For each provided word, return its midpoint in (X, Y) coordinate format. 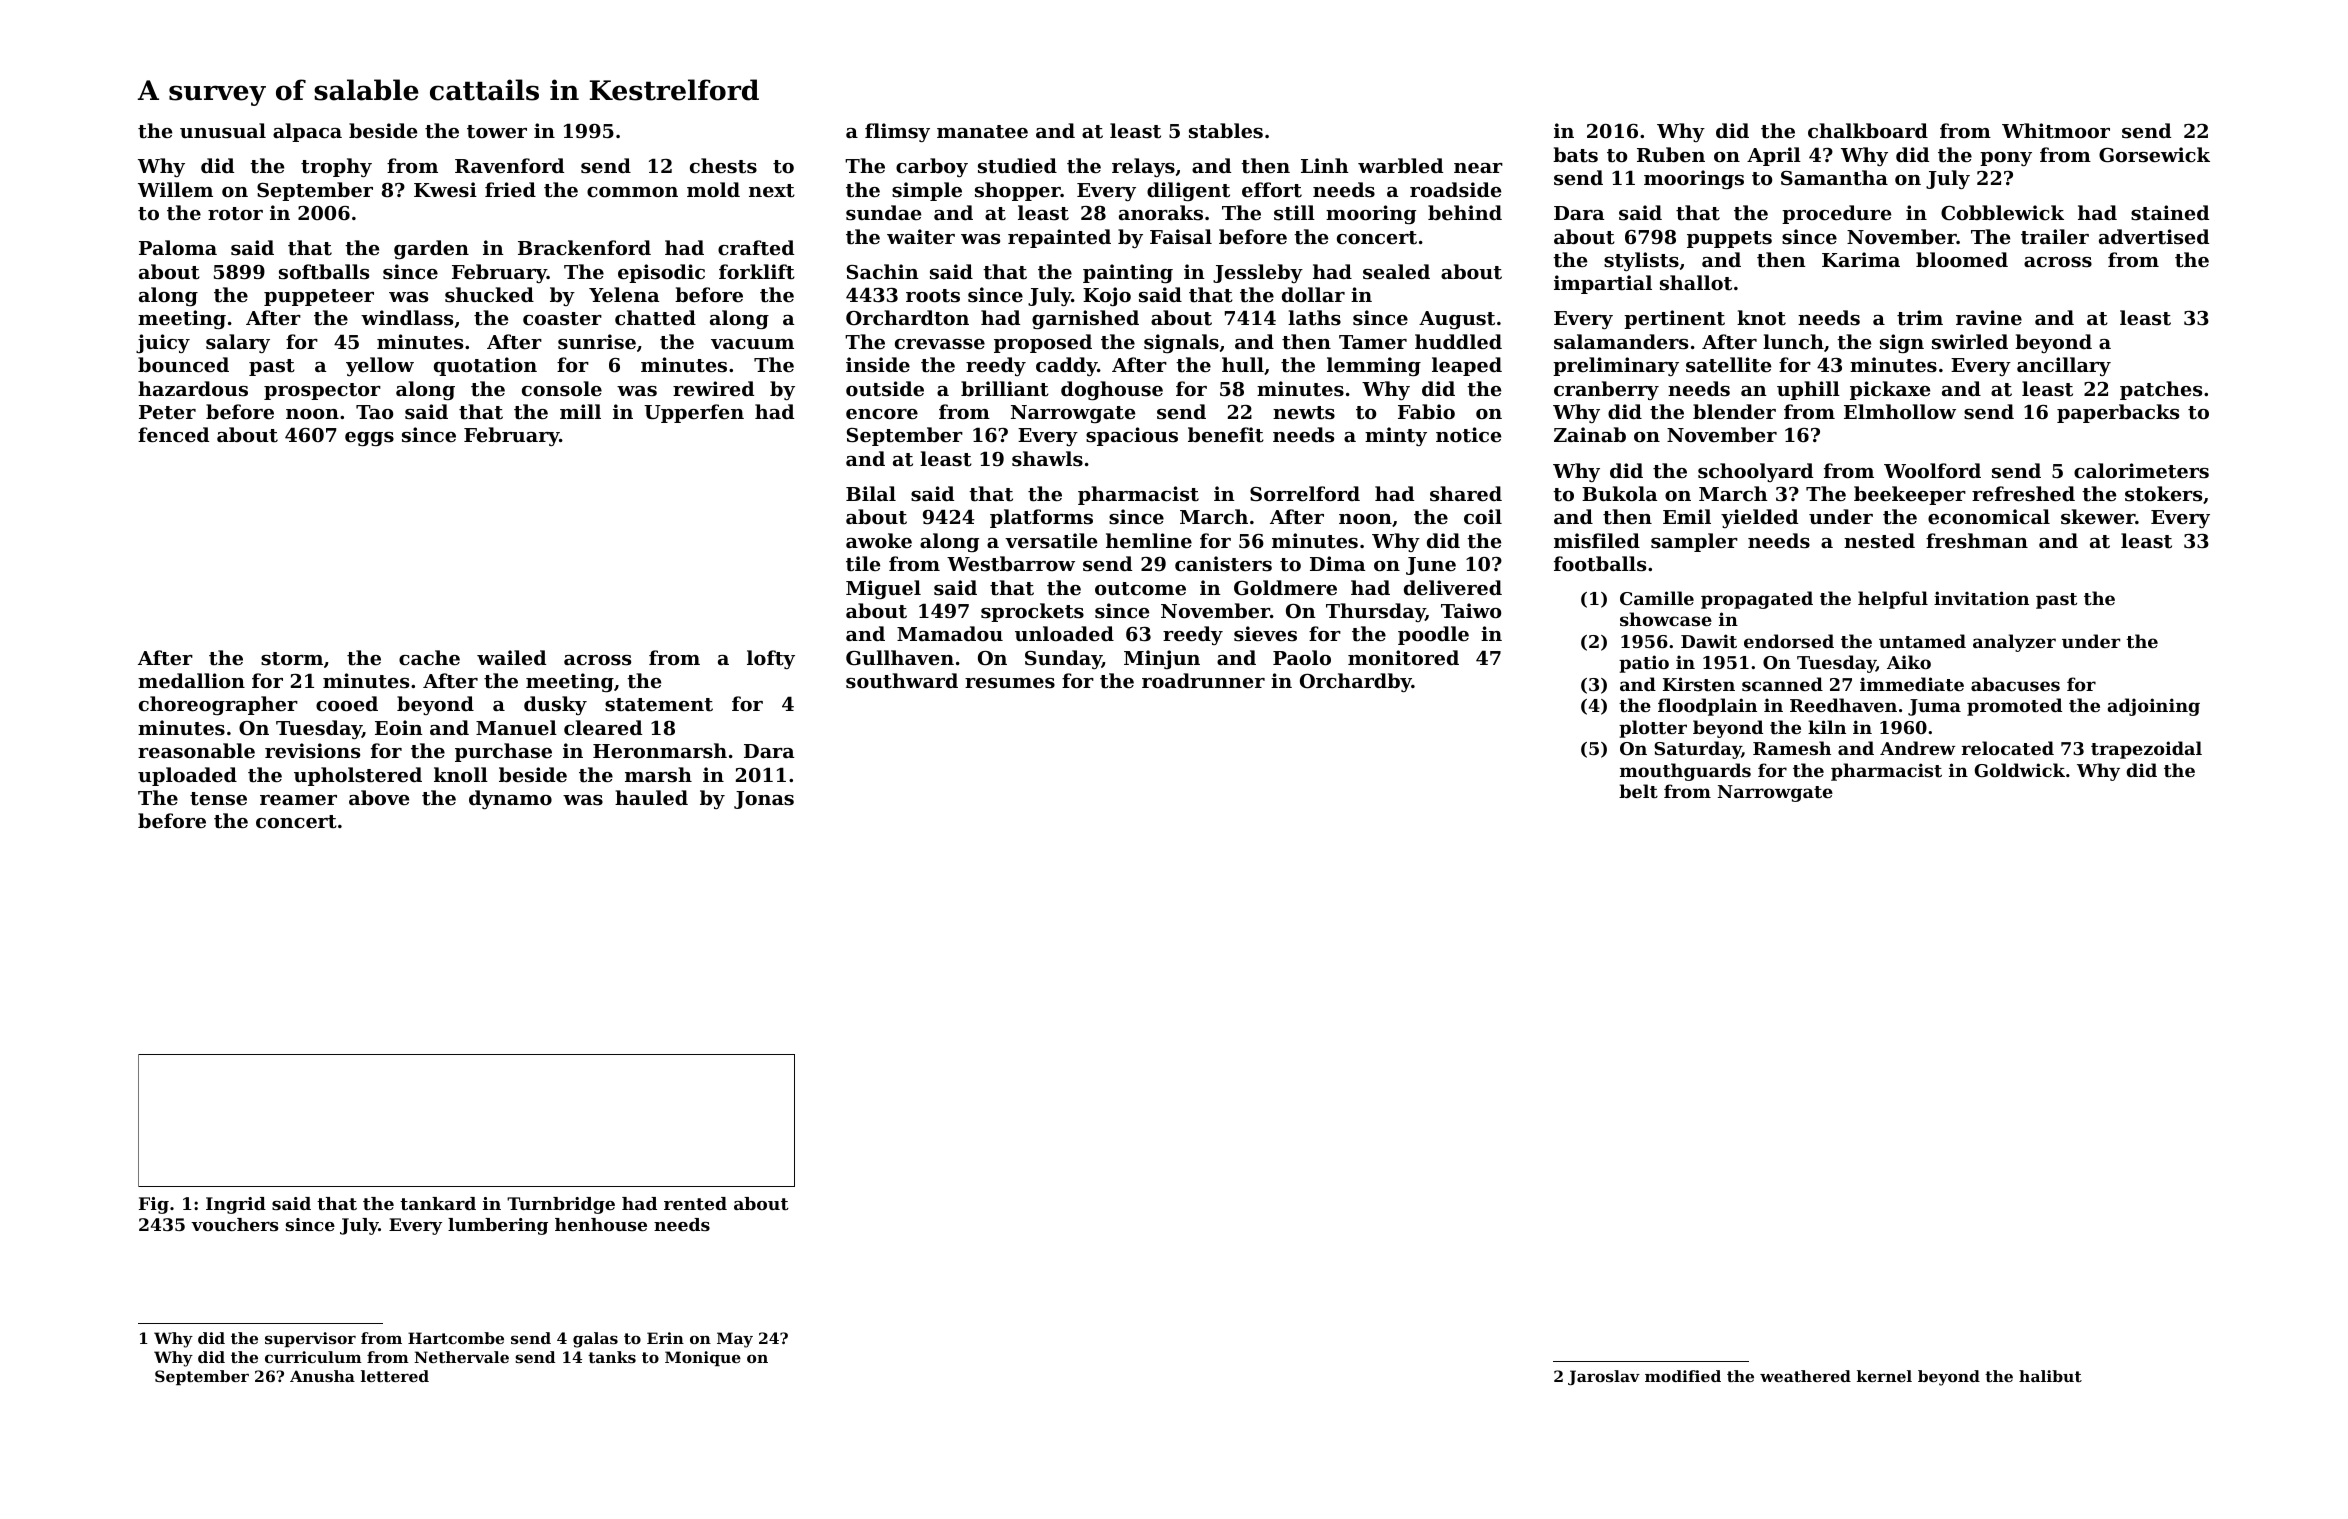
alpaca (307, 132)
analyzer (2014, 643)
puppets (1729, 239)
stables (1226, 131)
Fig (154, 1205)
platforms (1041, 518)
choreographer (218, 706)
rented (695, 1203)
